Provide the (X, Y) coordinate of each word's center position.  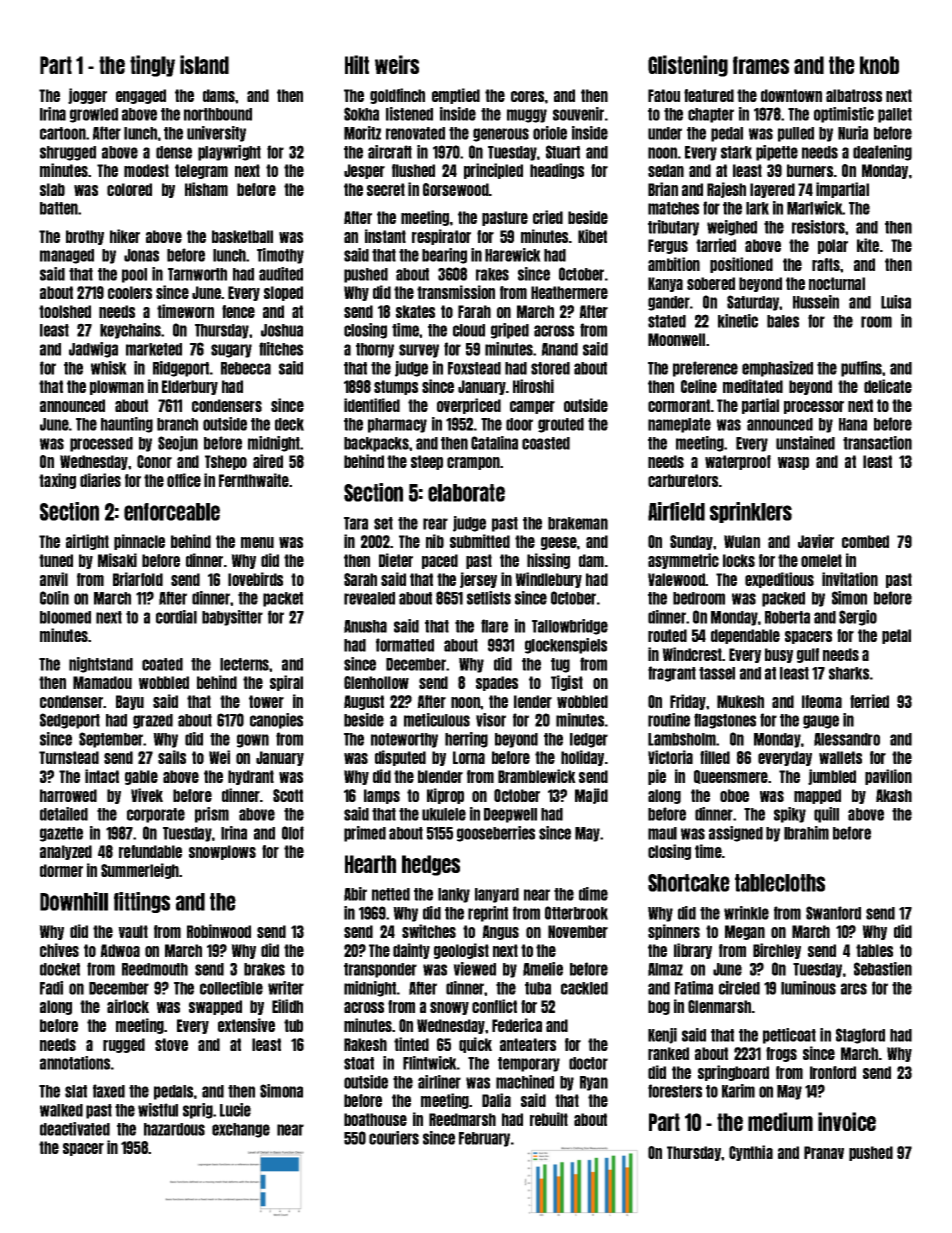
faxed (109, 1091)
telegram (201, 171)
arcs (854, 989)
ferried (869, 701)
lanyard (497, 895)
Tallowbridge (570, 627)
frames (761, 65)
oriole (550, 133)
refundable (150, 851)
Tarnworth (197, 274)
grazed (153, 721)
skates (415, 311)
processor (814, 407)
